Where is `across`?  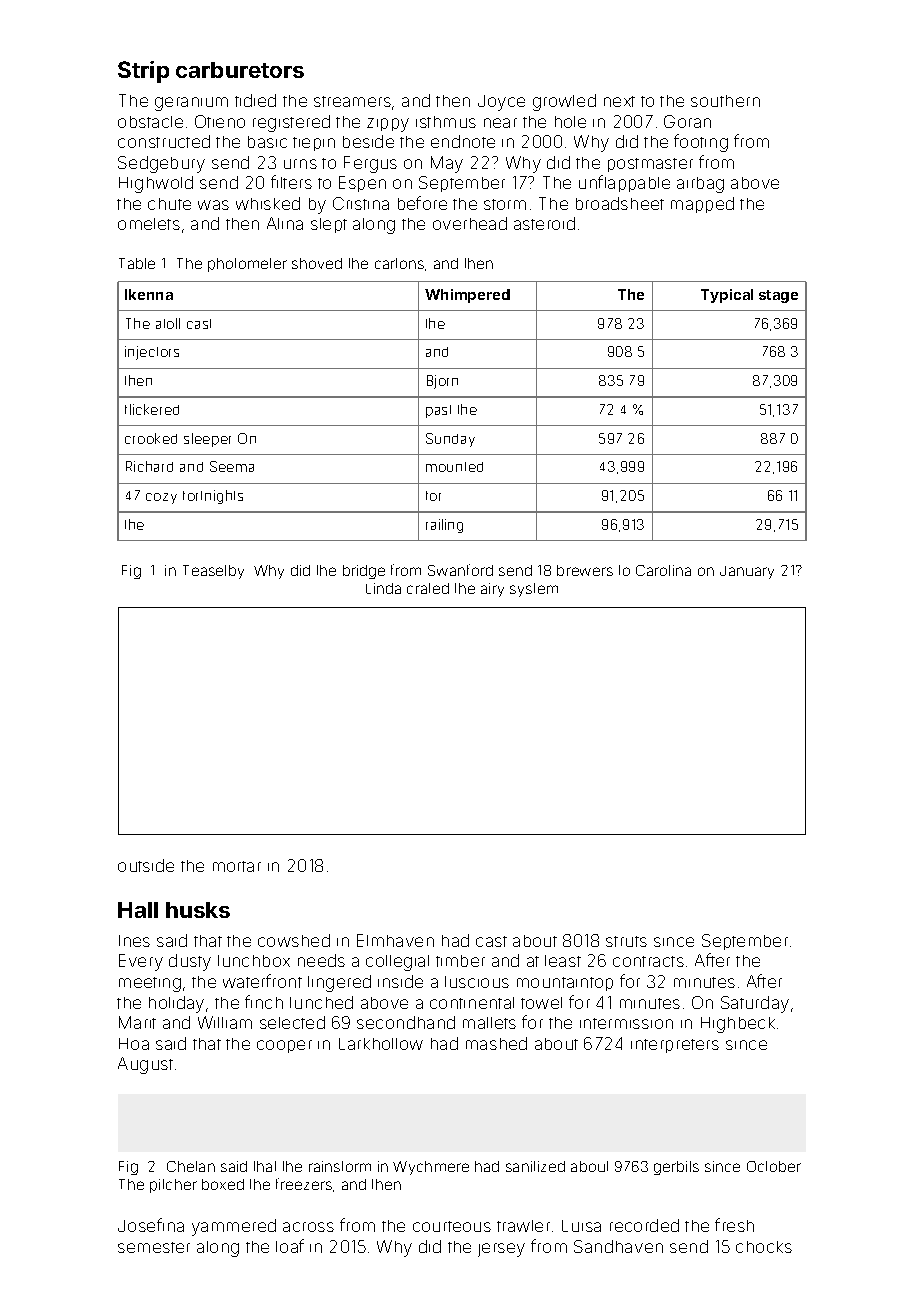
across is located at coordinates (308, 1227).
